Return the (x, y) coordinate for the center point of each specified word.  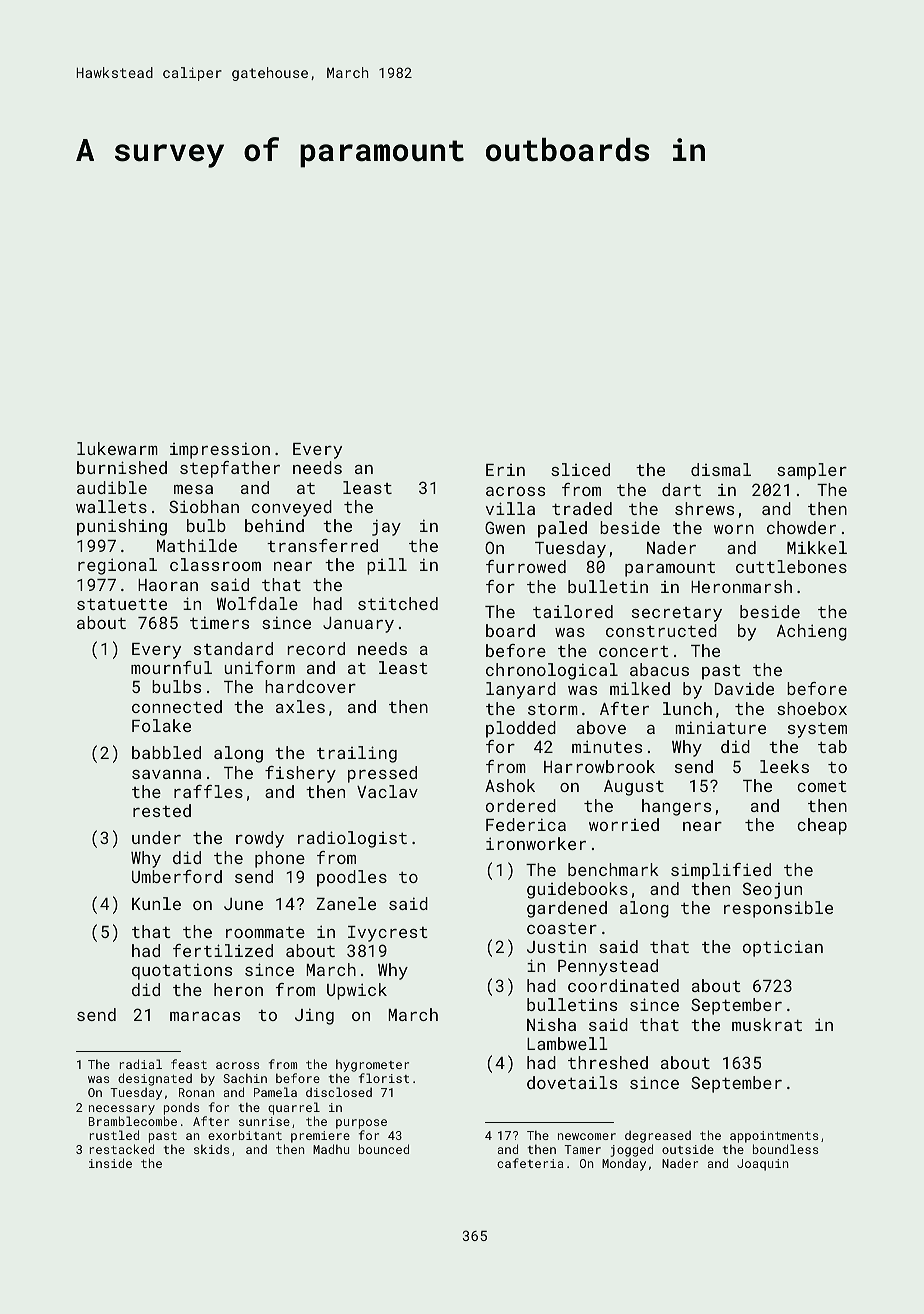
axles (300, 706)
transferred (322, 545)
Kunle (156, 903)
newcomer (587, 1136)
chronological (552, 671)
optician (783, 948)
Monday (624, 1164)
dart (681, 489)
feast (189, 1064)
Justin (556, 946)
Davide (744, 688)
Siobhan (204, 506)
